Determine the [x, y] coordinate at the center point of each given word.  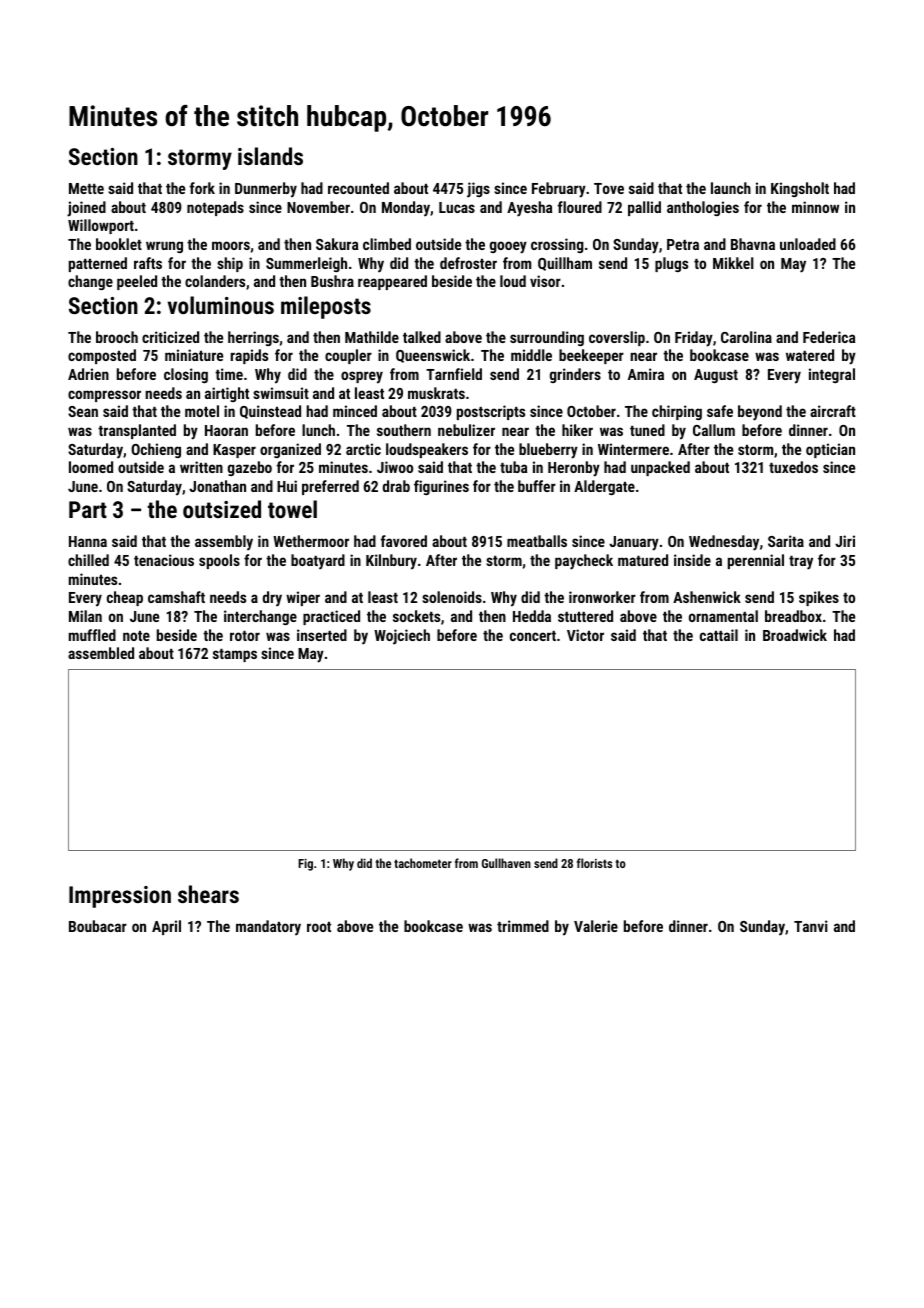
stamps [235, 655]
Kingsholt [800, 189]
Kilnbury [391, 562]
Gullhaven [506, 863]
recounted [358, 188]
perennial [756, 561]
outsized [222, 509]
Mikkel [733, 263]
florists [594, 863]
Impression [120, 897]
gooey [508, 247]
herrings [253, 338]
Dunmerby [266, 190]
